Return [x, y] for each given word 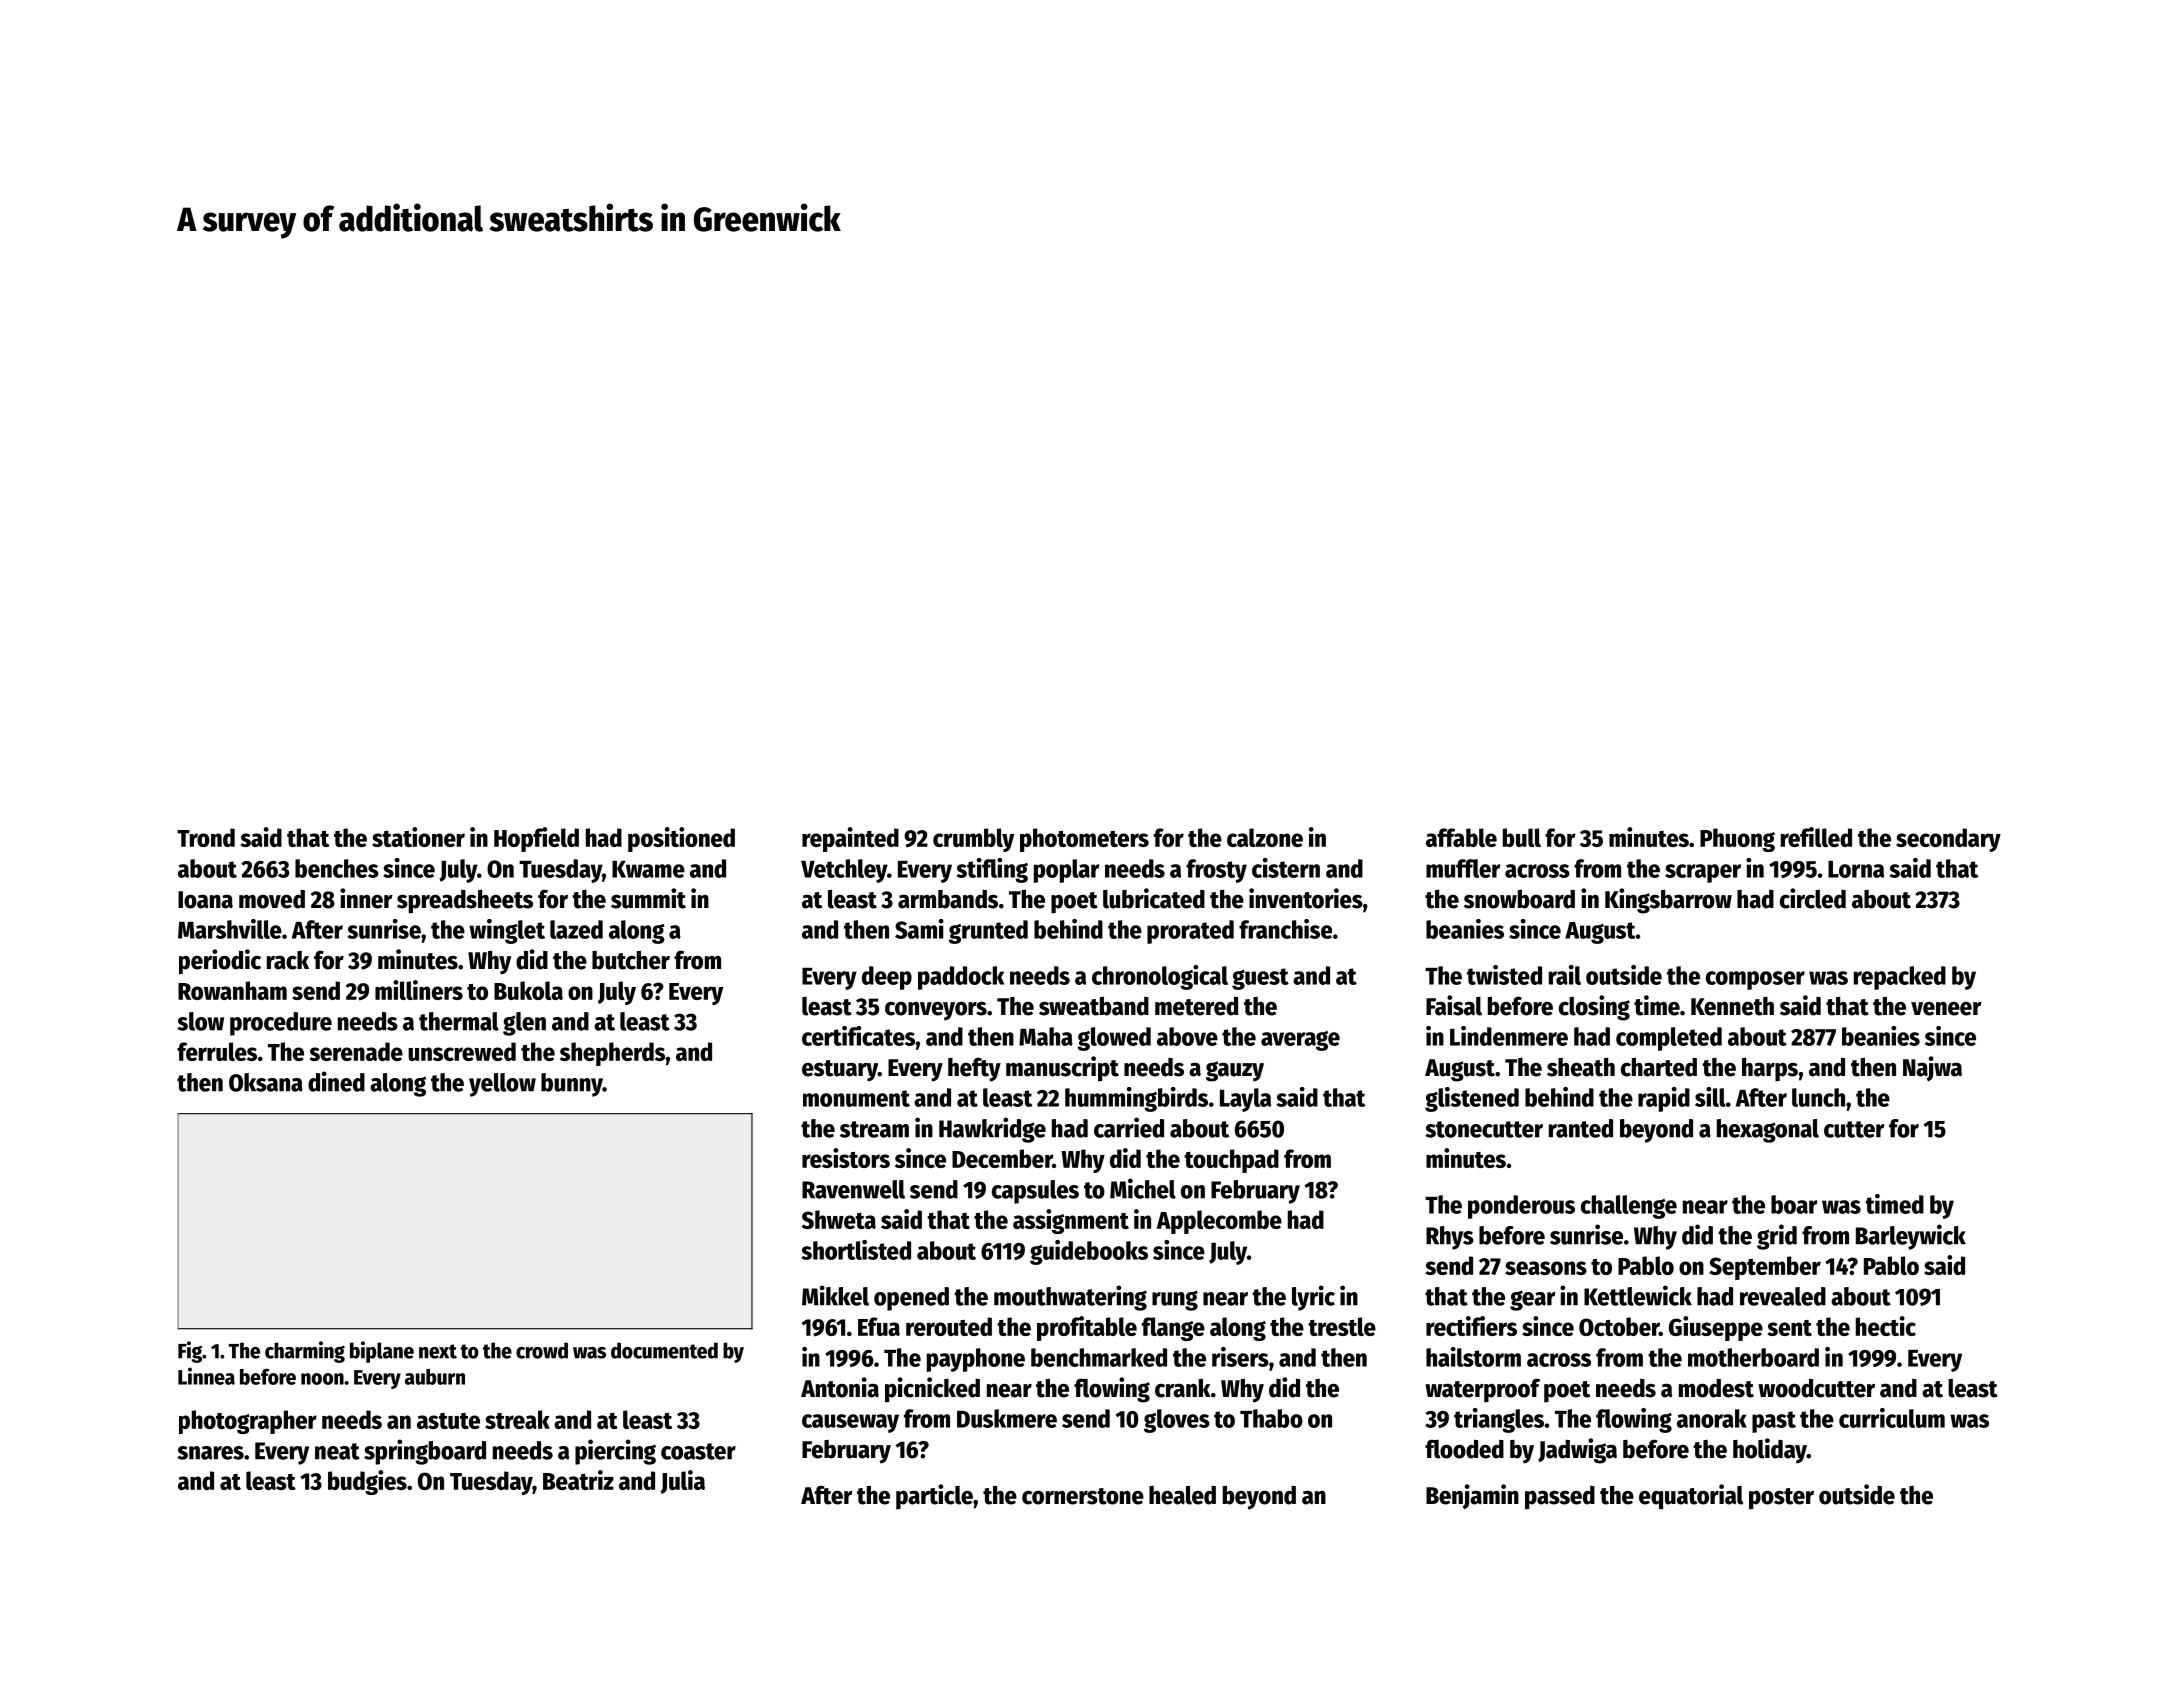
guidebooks [1089, 1252]
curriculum [1892, 1418]
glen [524, 1024]
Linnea [206, 1376]
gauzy [1235, 1071]
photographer [248, 1422]
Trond [206, 837]
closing [1594, 1008]
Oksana [266, 1082]
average [1300, 1041]
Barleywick [1911, 1237]
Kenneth [1732, 1006]
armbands [948, 899]
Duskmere [1007, 1418]
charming [305, 1352]
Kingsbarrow [1668, 901]
